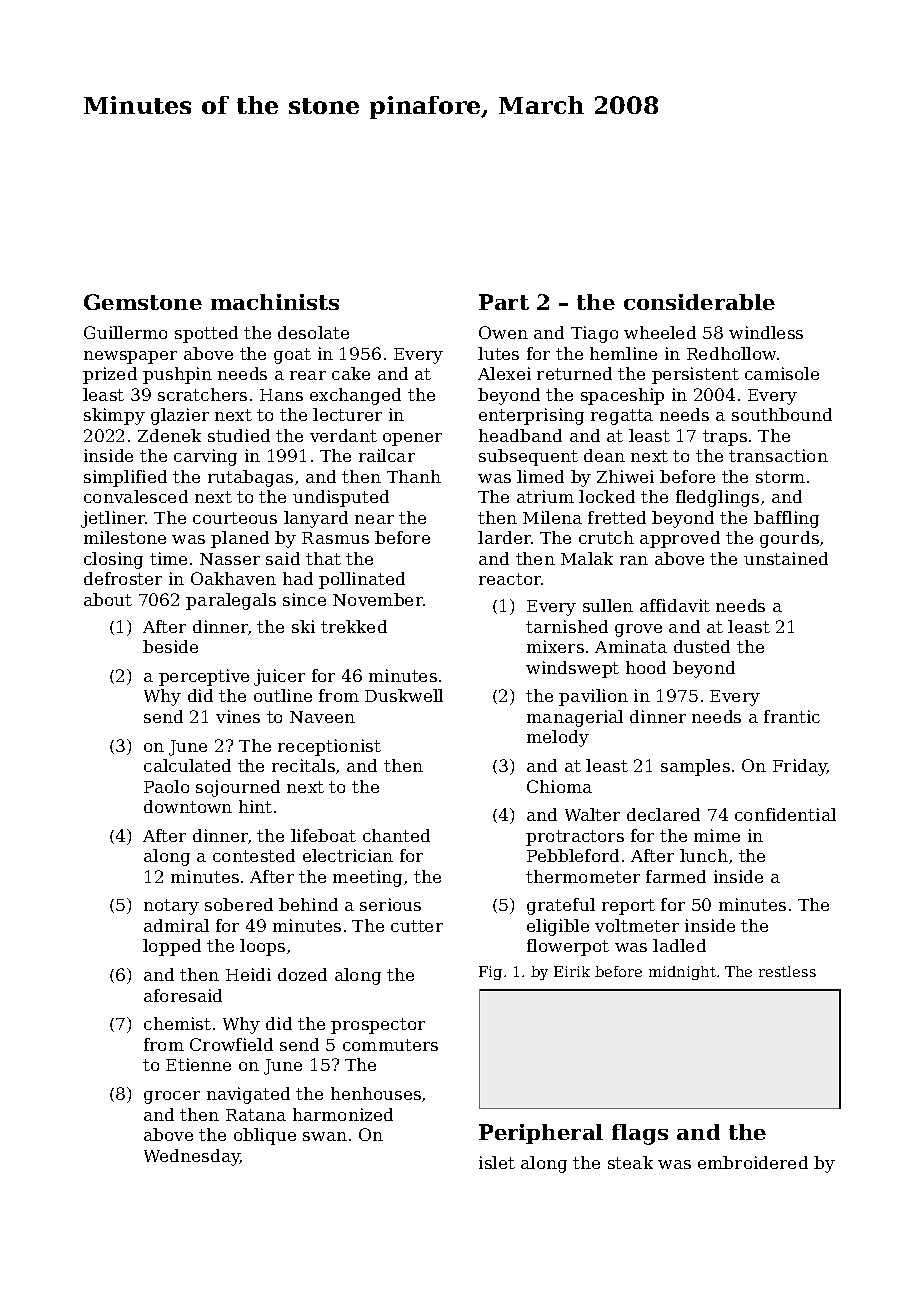 The width and height of the document is (924, 1308). What do you see at coordinates (541, 1134) in the document?
I see `Peripheral` at bounding box center [541, 1134].
